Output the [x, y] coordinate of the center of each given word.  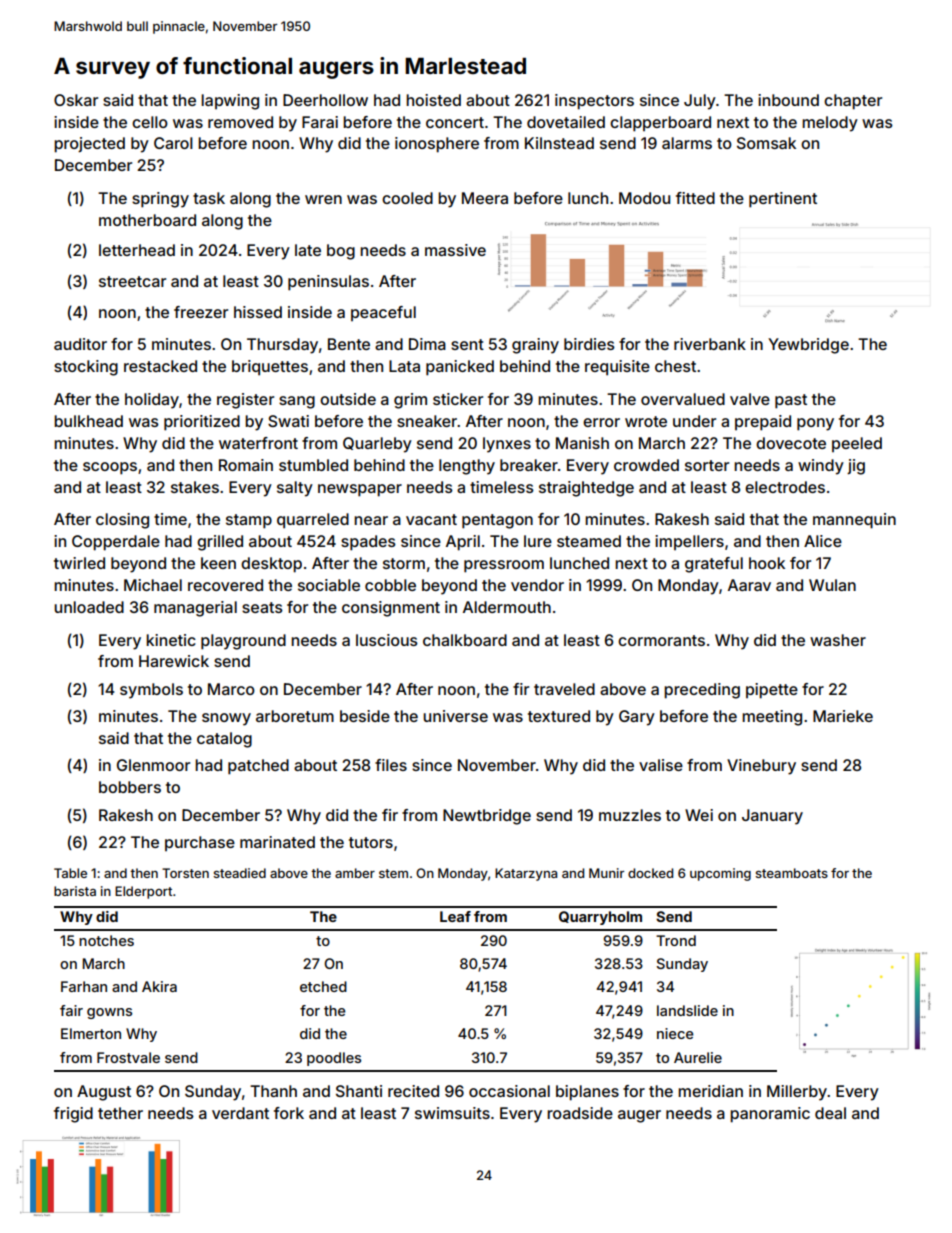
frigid [73, 1115]
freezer [201, 312]
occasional [509, 1091]
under [694, 421]
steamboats [791, 873]
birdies [589, 344]
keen [218, 563]
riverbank [710, 344]
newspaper [360, 490]
